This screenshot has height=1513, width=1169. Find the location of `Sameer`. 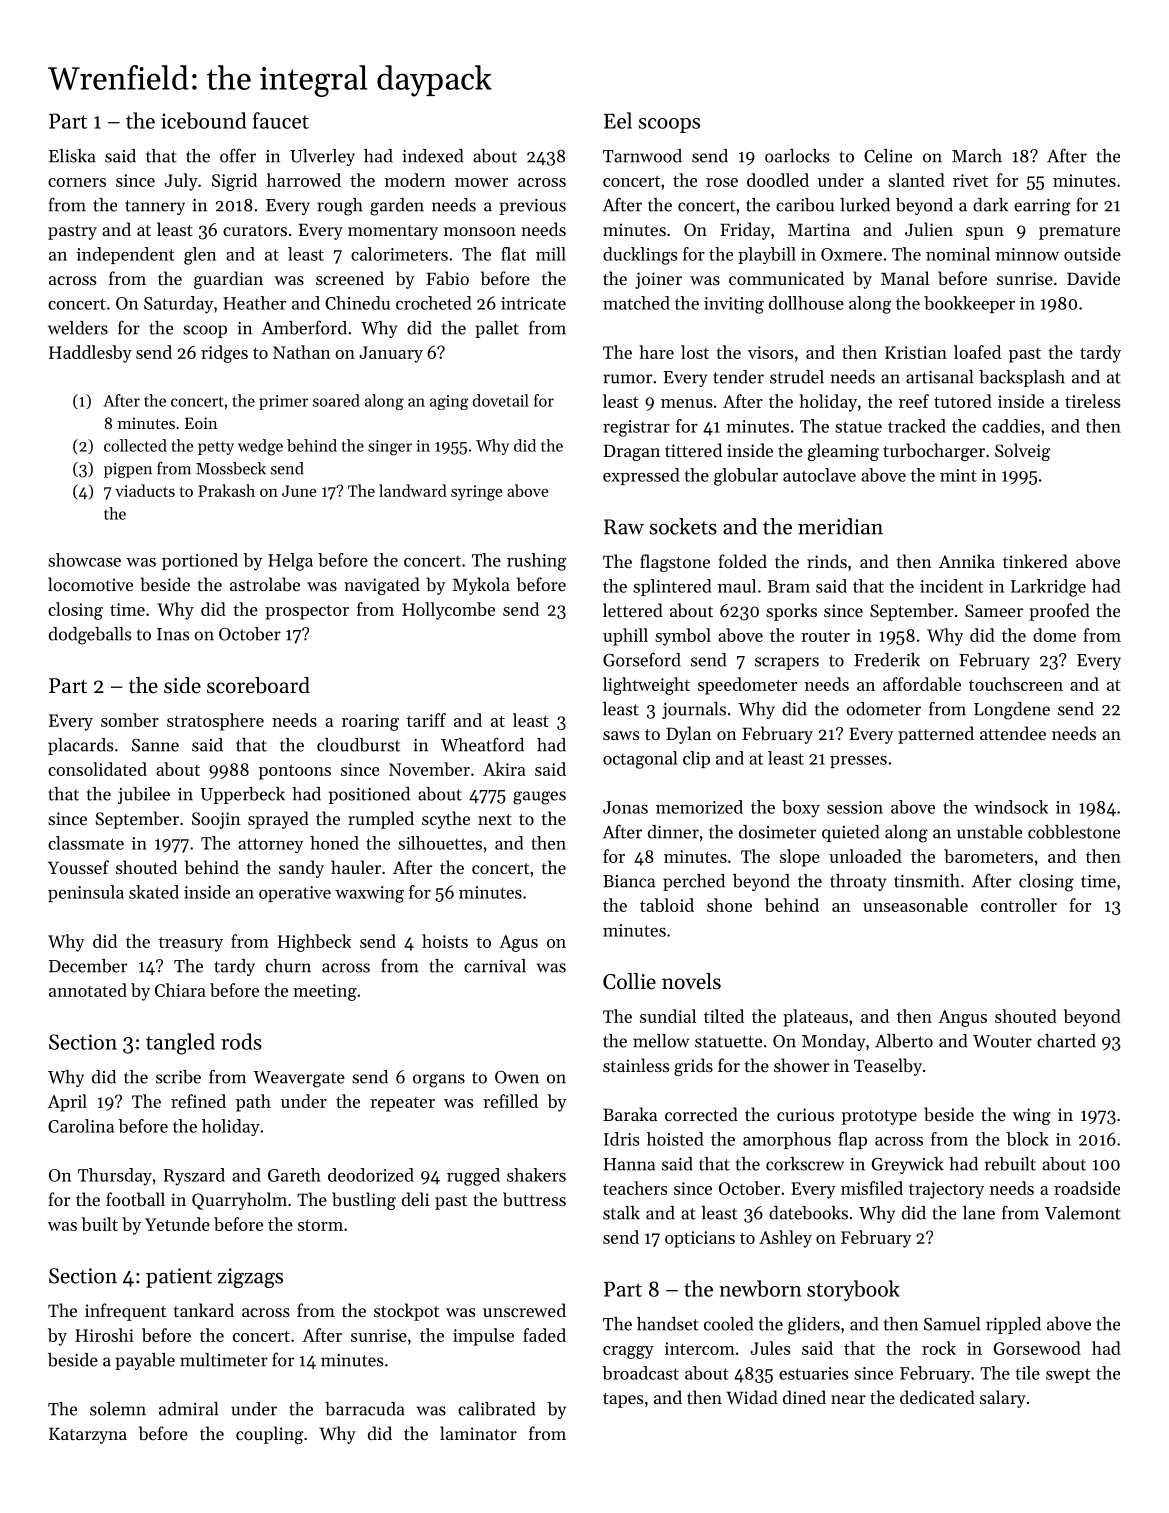

Sameer is located at coordinates (994, 610).
